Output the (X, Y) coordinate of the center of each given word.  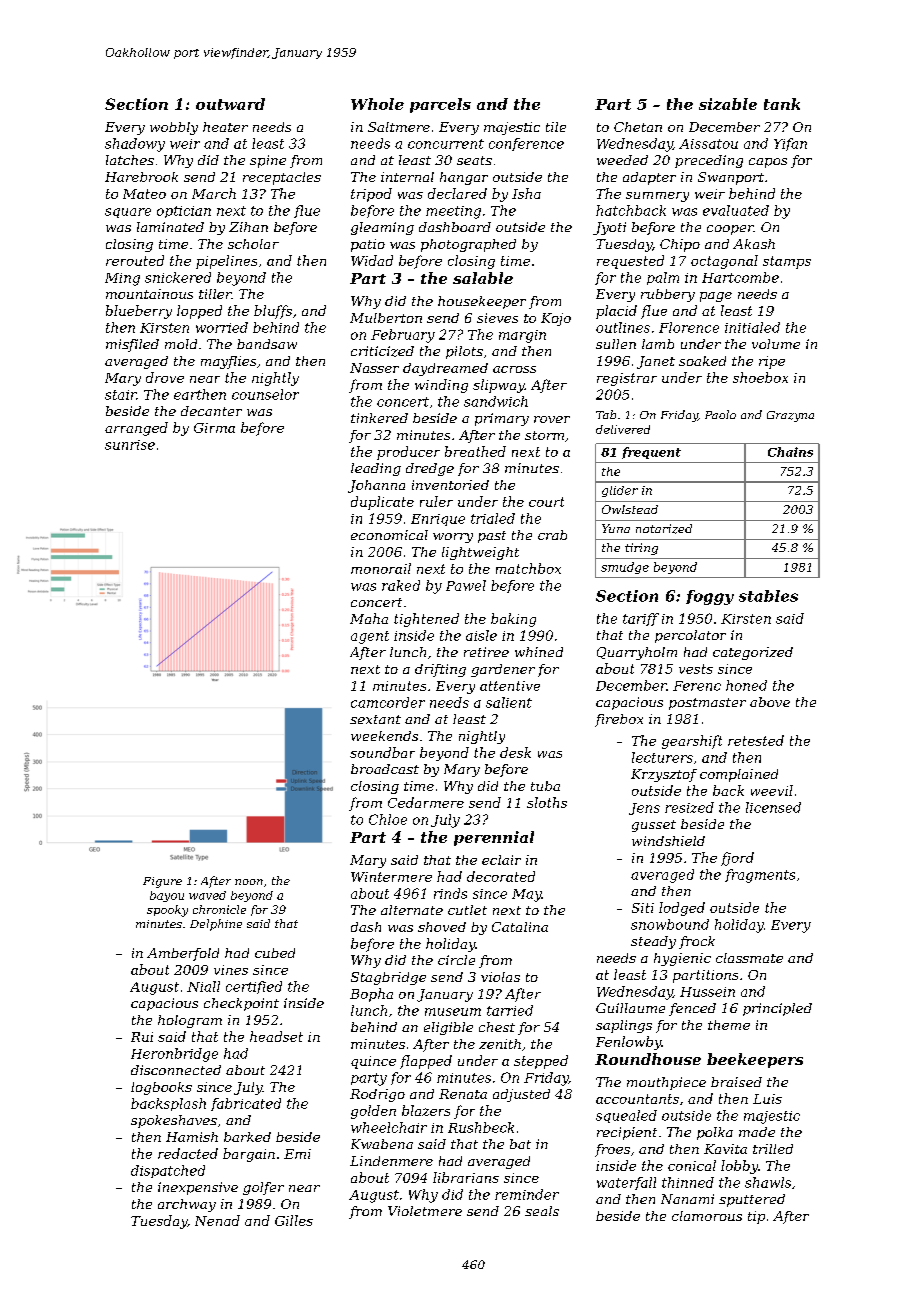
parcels (440, 105)
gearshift (692, 742)
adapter (649, 178)
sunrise (130, 445)
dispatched (168, 1171)
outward (230, 104)
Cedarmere (426, 802)
